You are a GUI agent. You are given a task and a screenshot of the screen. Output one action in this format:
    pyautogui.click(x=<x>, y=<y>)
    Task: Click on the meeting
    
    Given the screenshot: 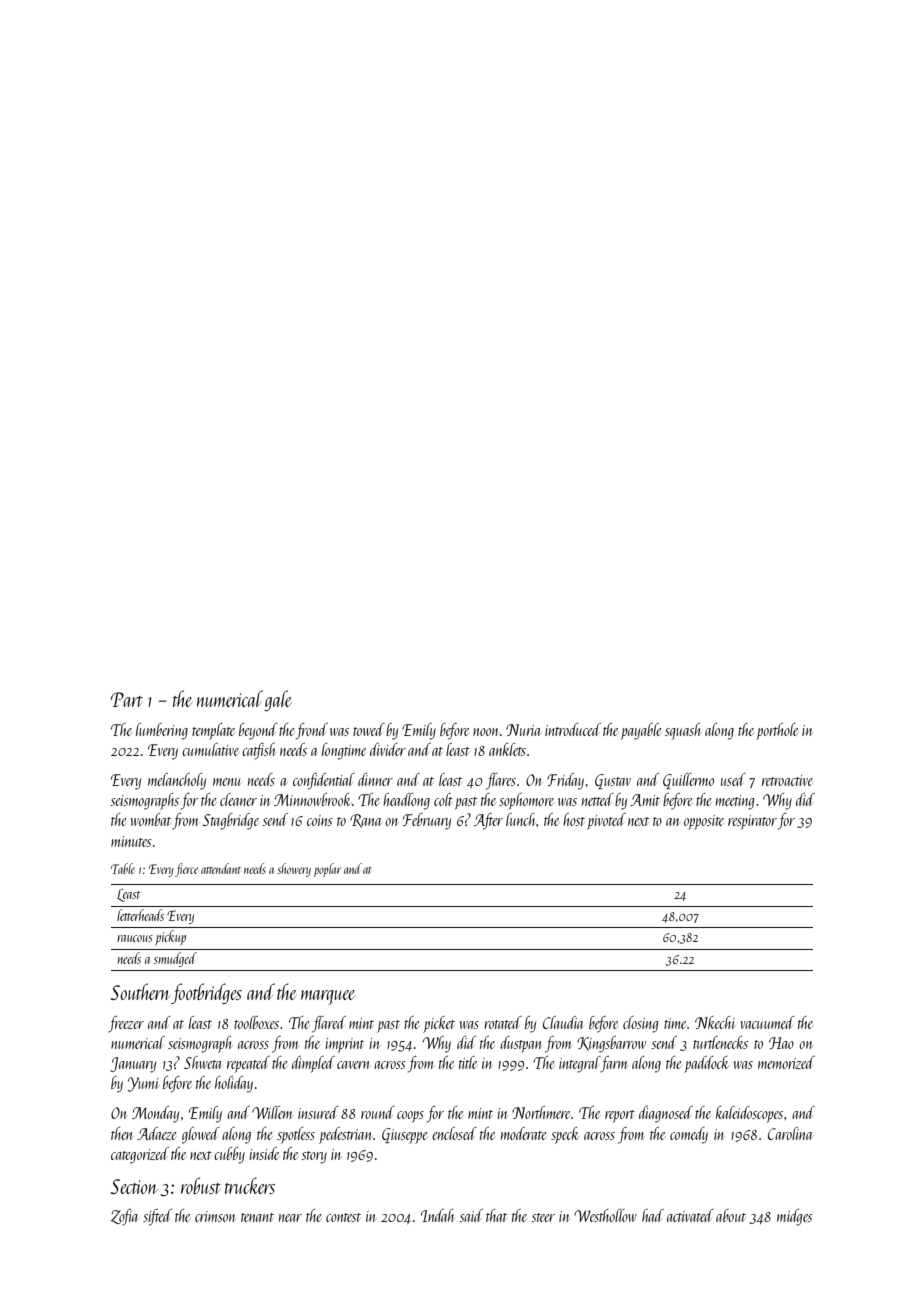 What is the action you would take?
    pyautogui.click(x=735, y=802)
